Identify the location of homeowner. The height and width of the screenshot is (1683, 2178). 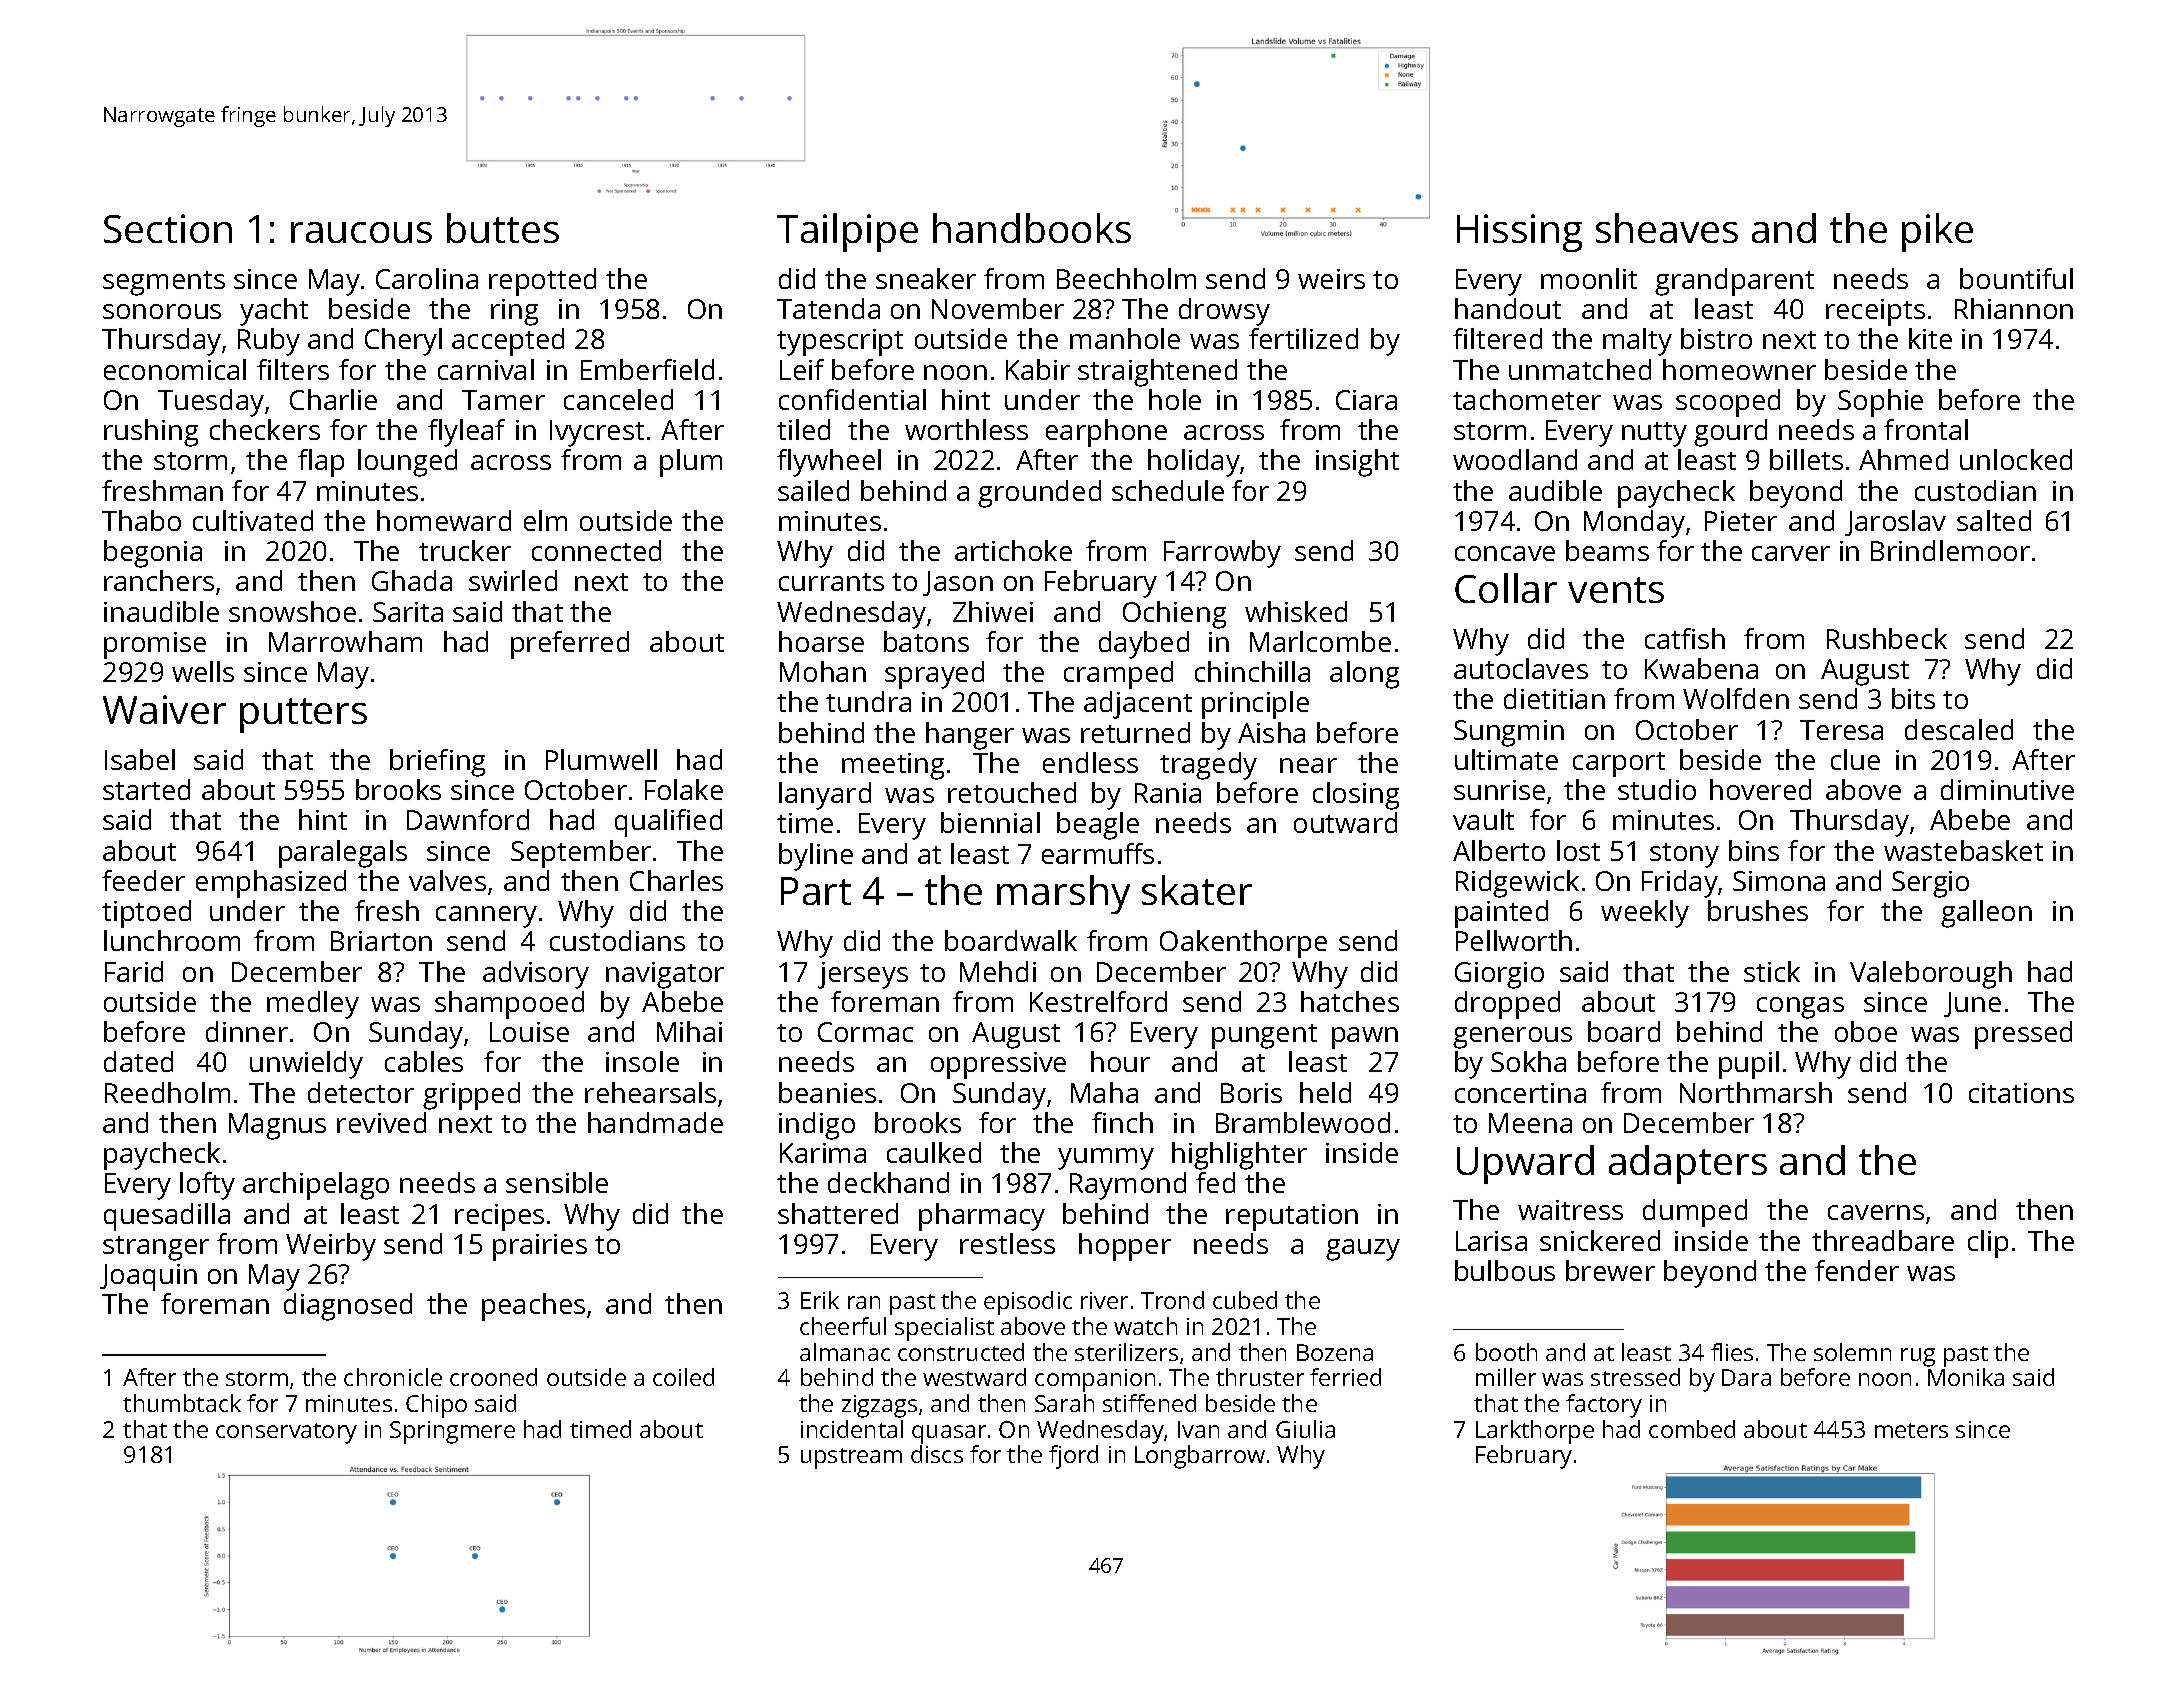
(1739, 369).
